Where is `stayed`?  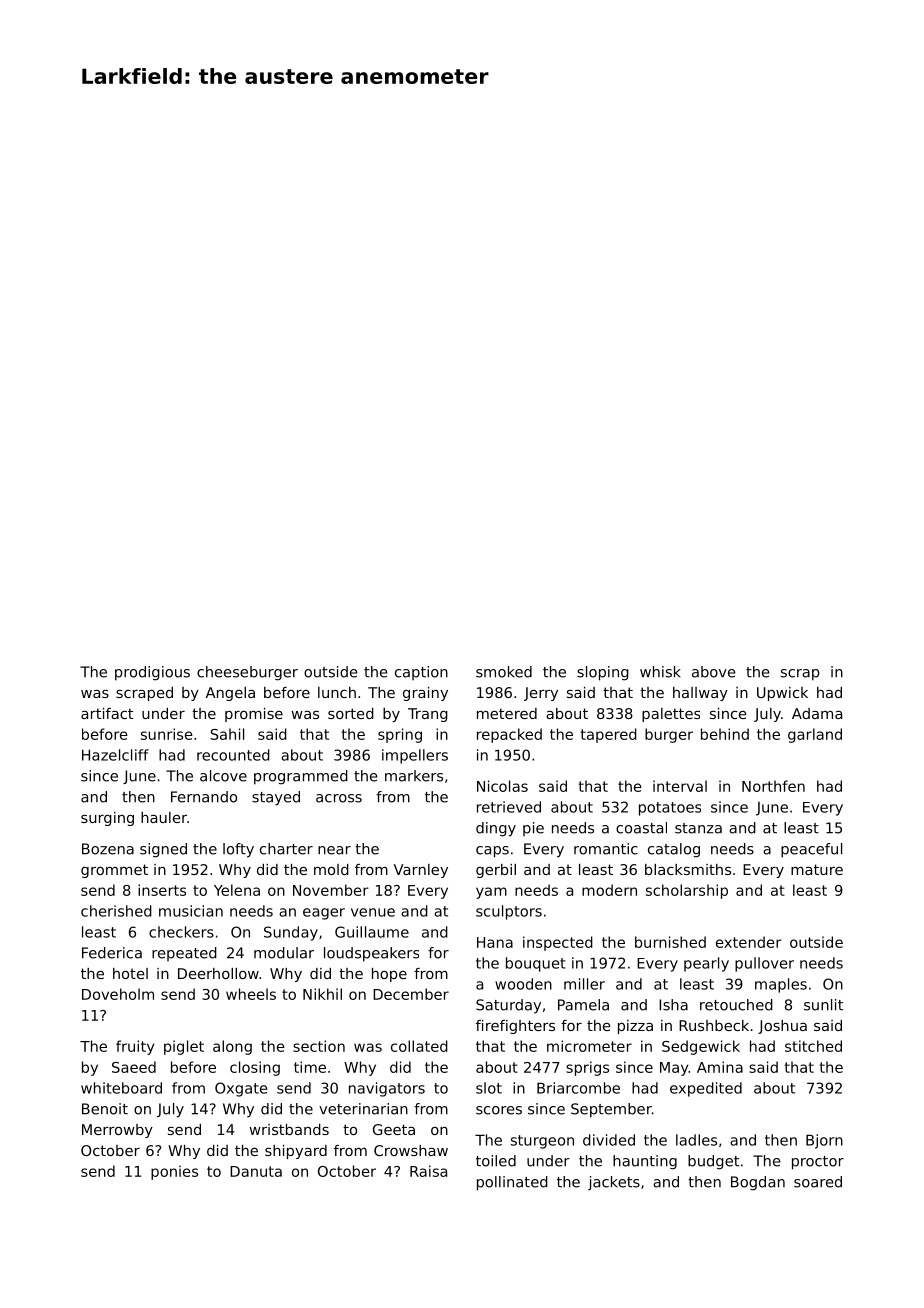
stayed is located at coordinates (276, 798).
